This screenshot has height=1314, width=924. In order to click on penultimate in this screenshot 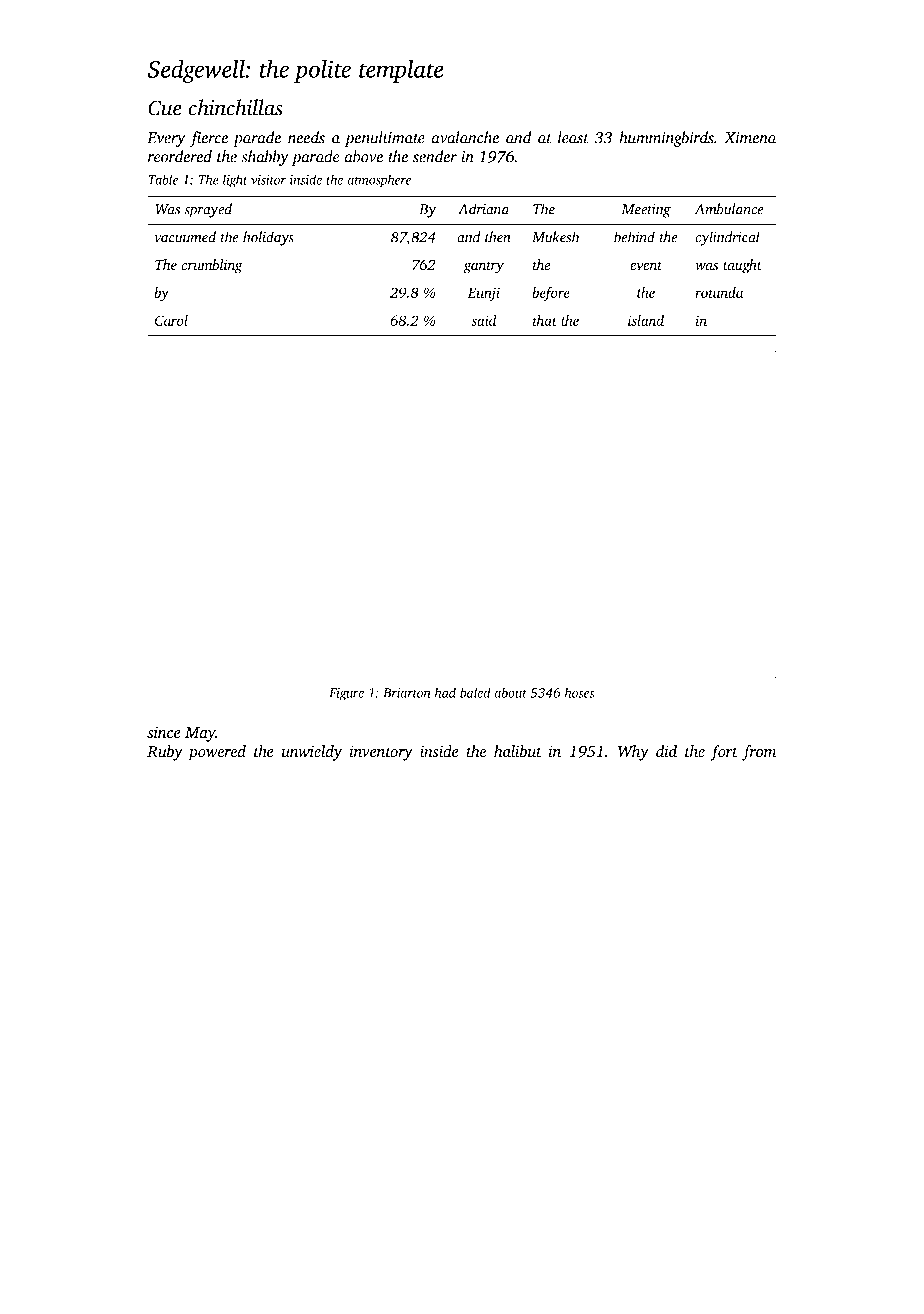, I will do `click(385, 139)`.
